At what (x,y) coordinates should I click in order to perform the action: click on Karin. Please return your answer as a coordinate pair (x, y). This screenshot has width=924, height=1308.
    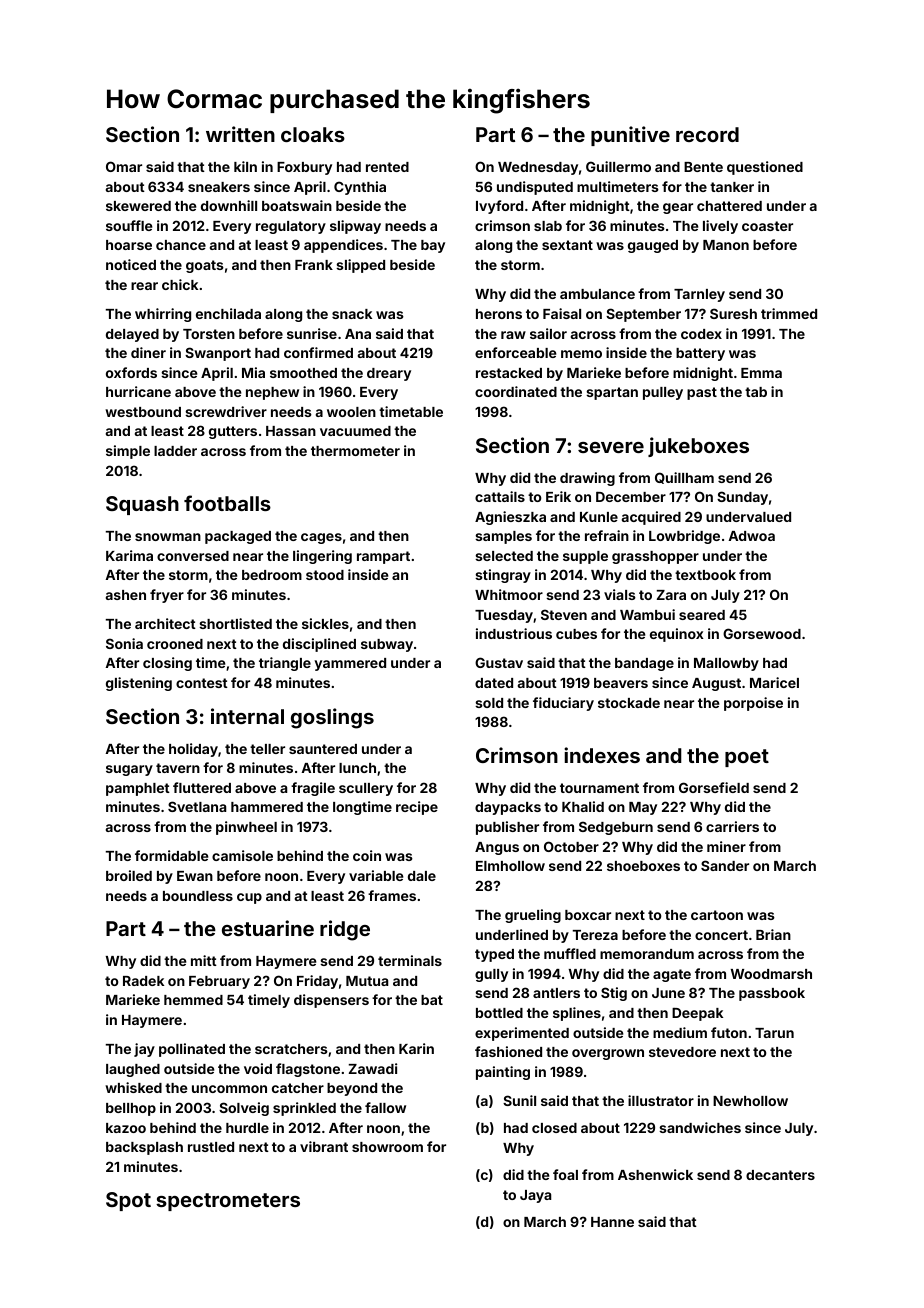
    Looking at the image, I should click on (416, 1048).
